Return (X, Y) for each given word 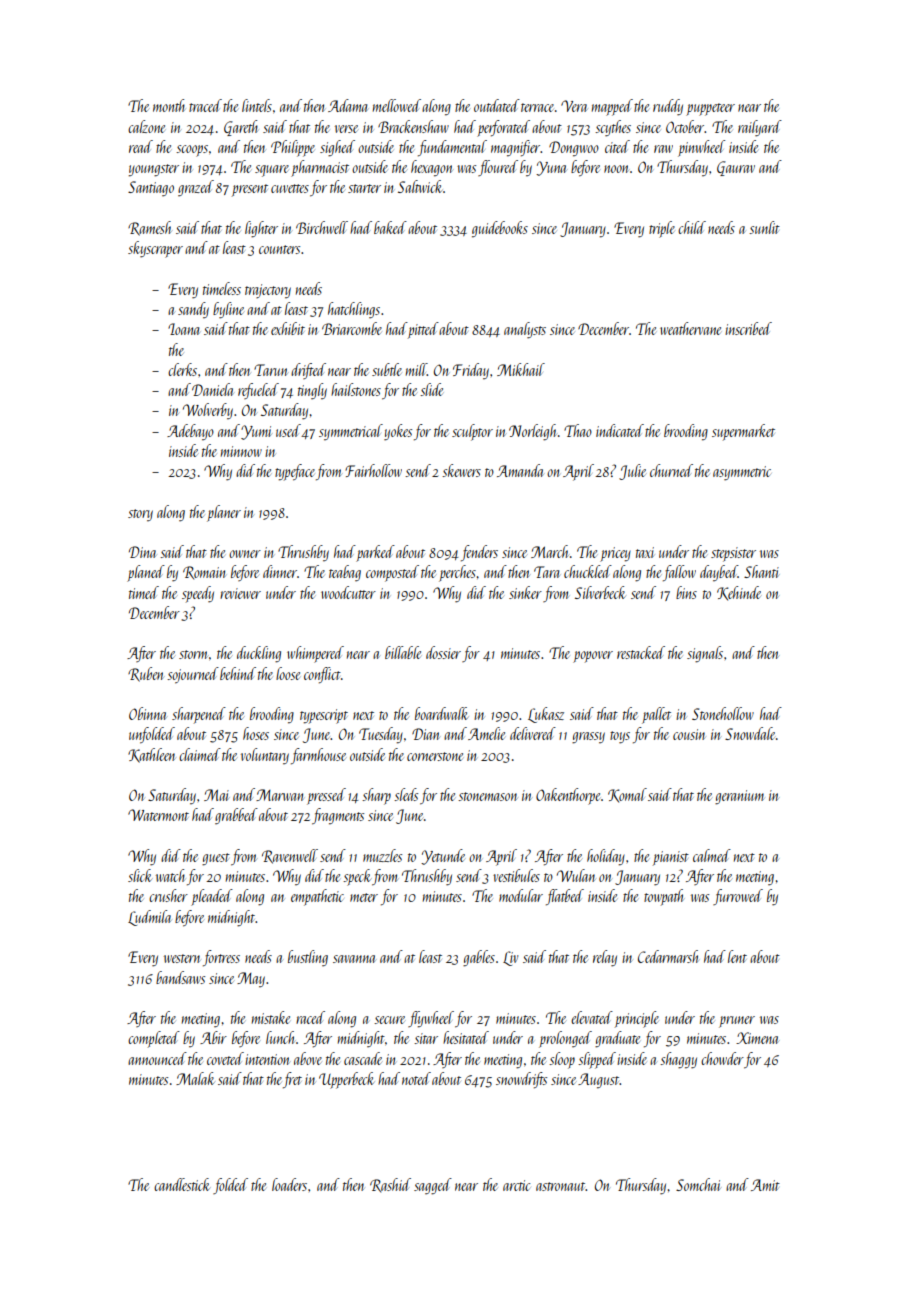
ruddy (668, 107)
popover (593, 657)
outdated (497, 105)
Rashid (390, 1185)
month (169, 105)
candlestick (182, 1184)
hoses (256, 733)
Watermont (158, 815)
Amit (765, 1185)
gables (479, 958)
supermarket (743, 432)
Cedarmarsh (668, 956)
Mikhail (521, 369)
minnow (241, 451)
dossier (443, 652)
